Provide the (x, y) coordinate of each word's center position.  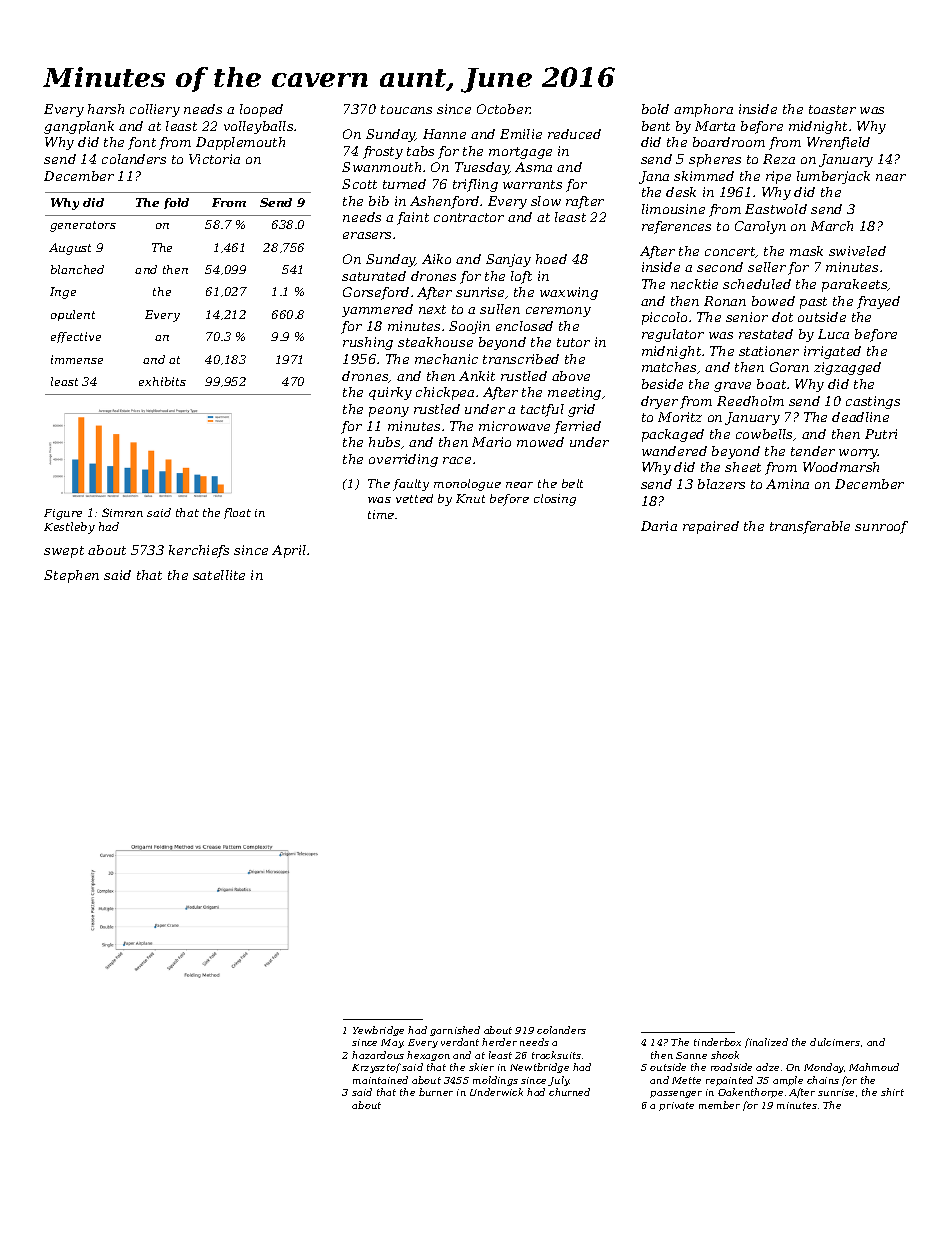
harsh (106, 109)
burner (436, 1092)
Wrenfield (838, 143)
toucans (406, 109)
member (719, 1105)
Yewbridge (378, 1031)
